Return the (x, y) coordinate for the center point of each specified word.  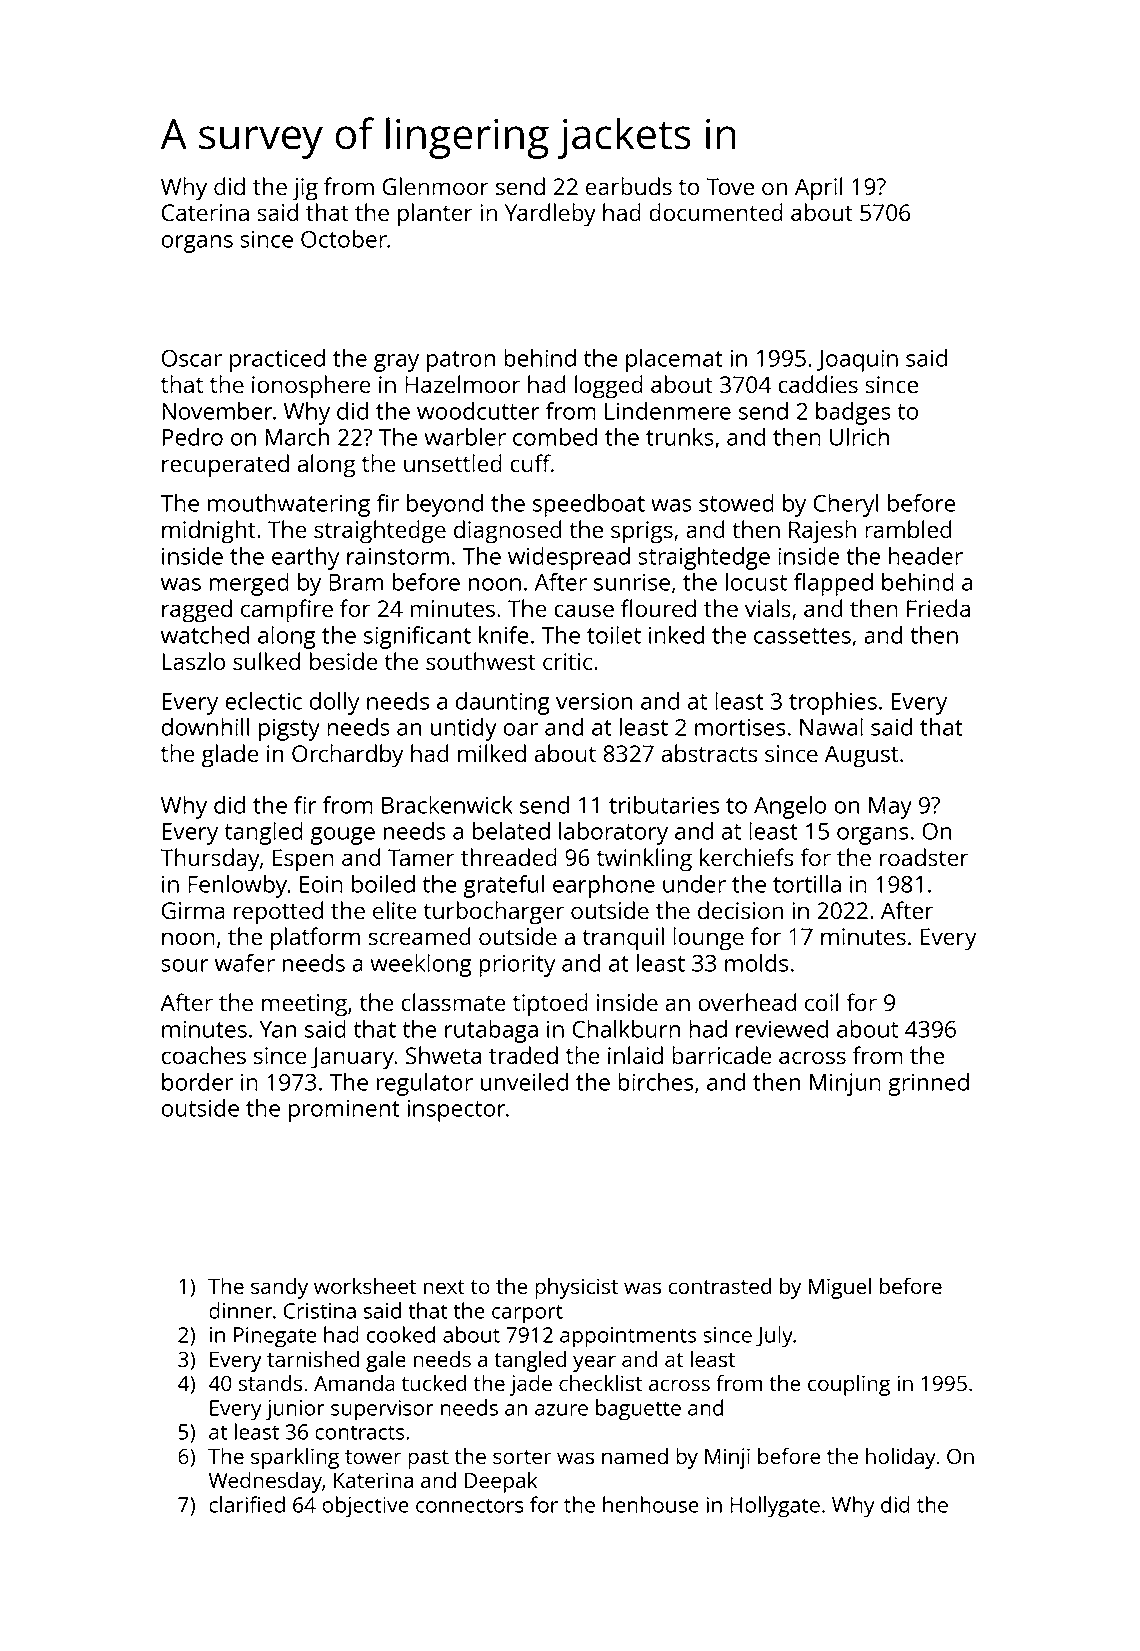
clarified (247, 1504)
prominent (344, 1110)
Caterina (205, 212)
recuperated (225, 466)
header (926, 556)
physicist (576, 1288)
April (819, 189)
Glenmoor (435, 186)
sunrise (632, 582)
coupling (849, 1385)
